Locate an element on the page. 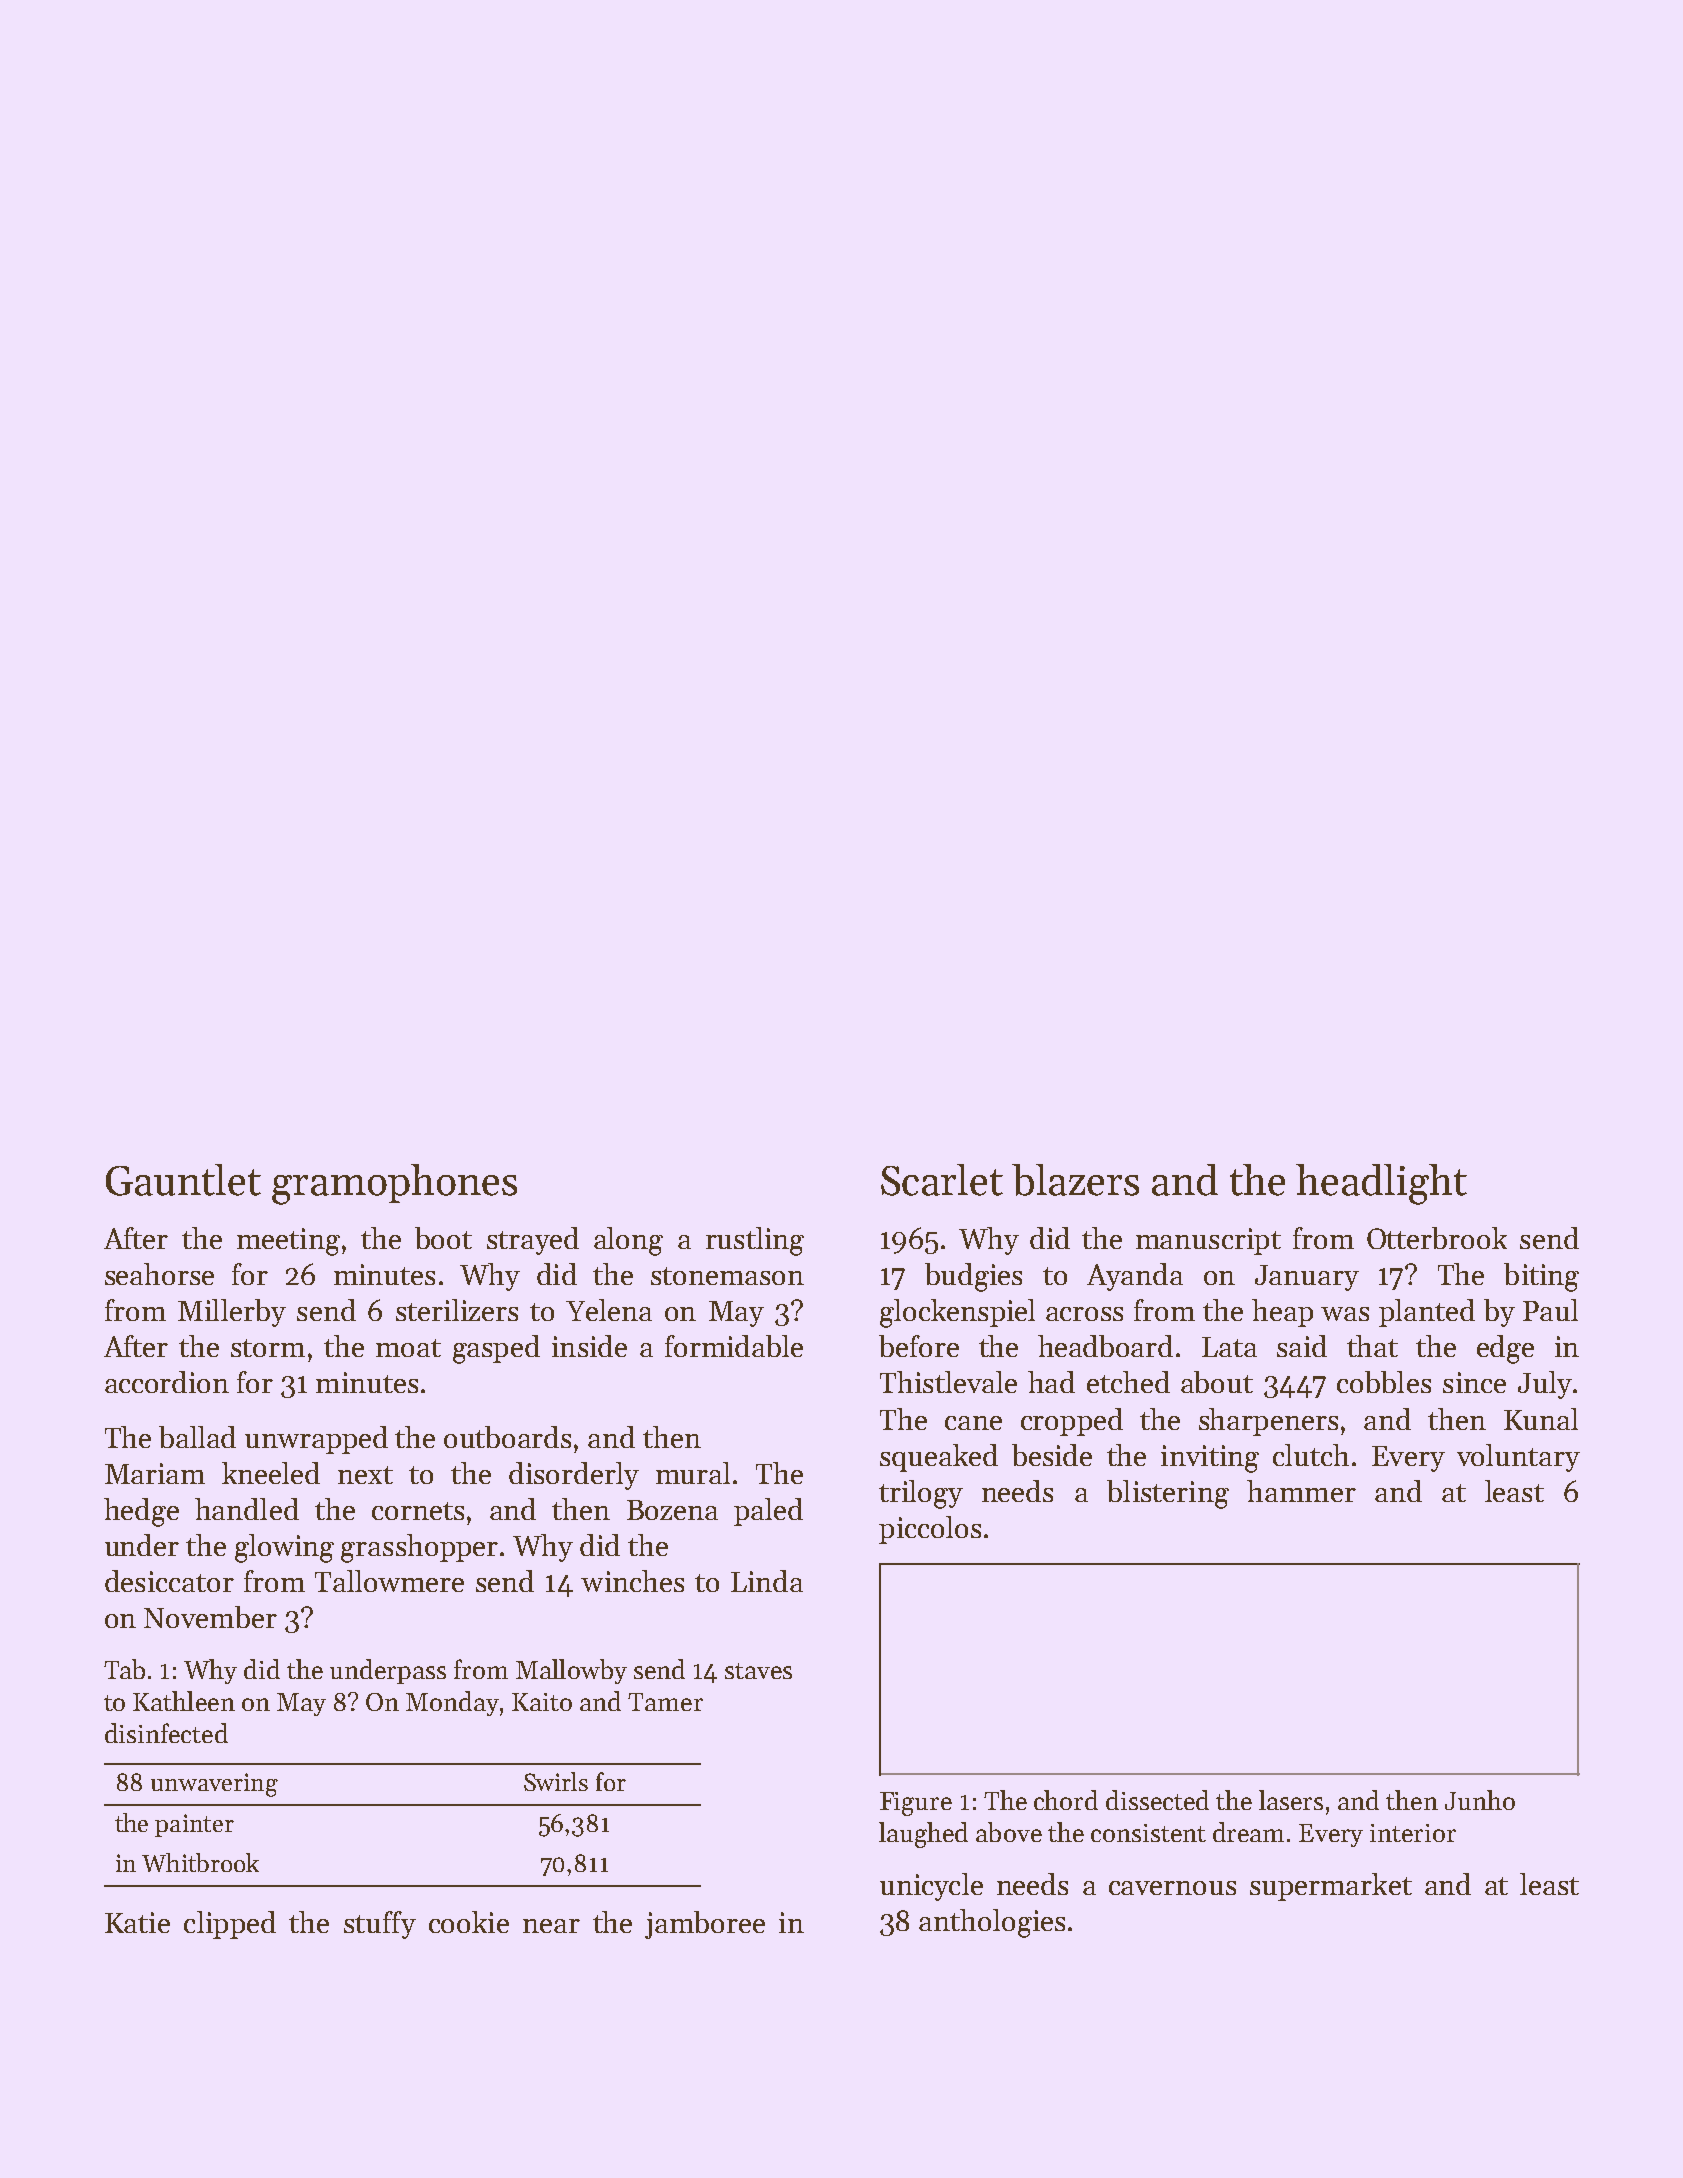 Image resolution: width=1683 pixels, height=2178 pixels. glockenspiel is located at coordinates (957, 1313).
